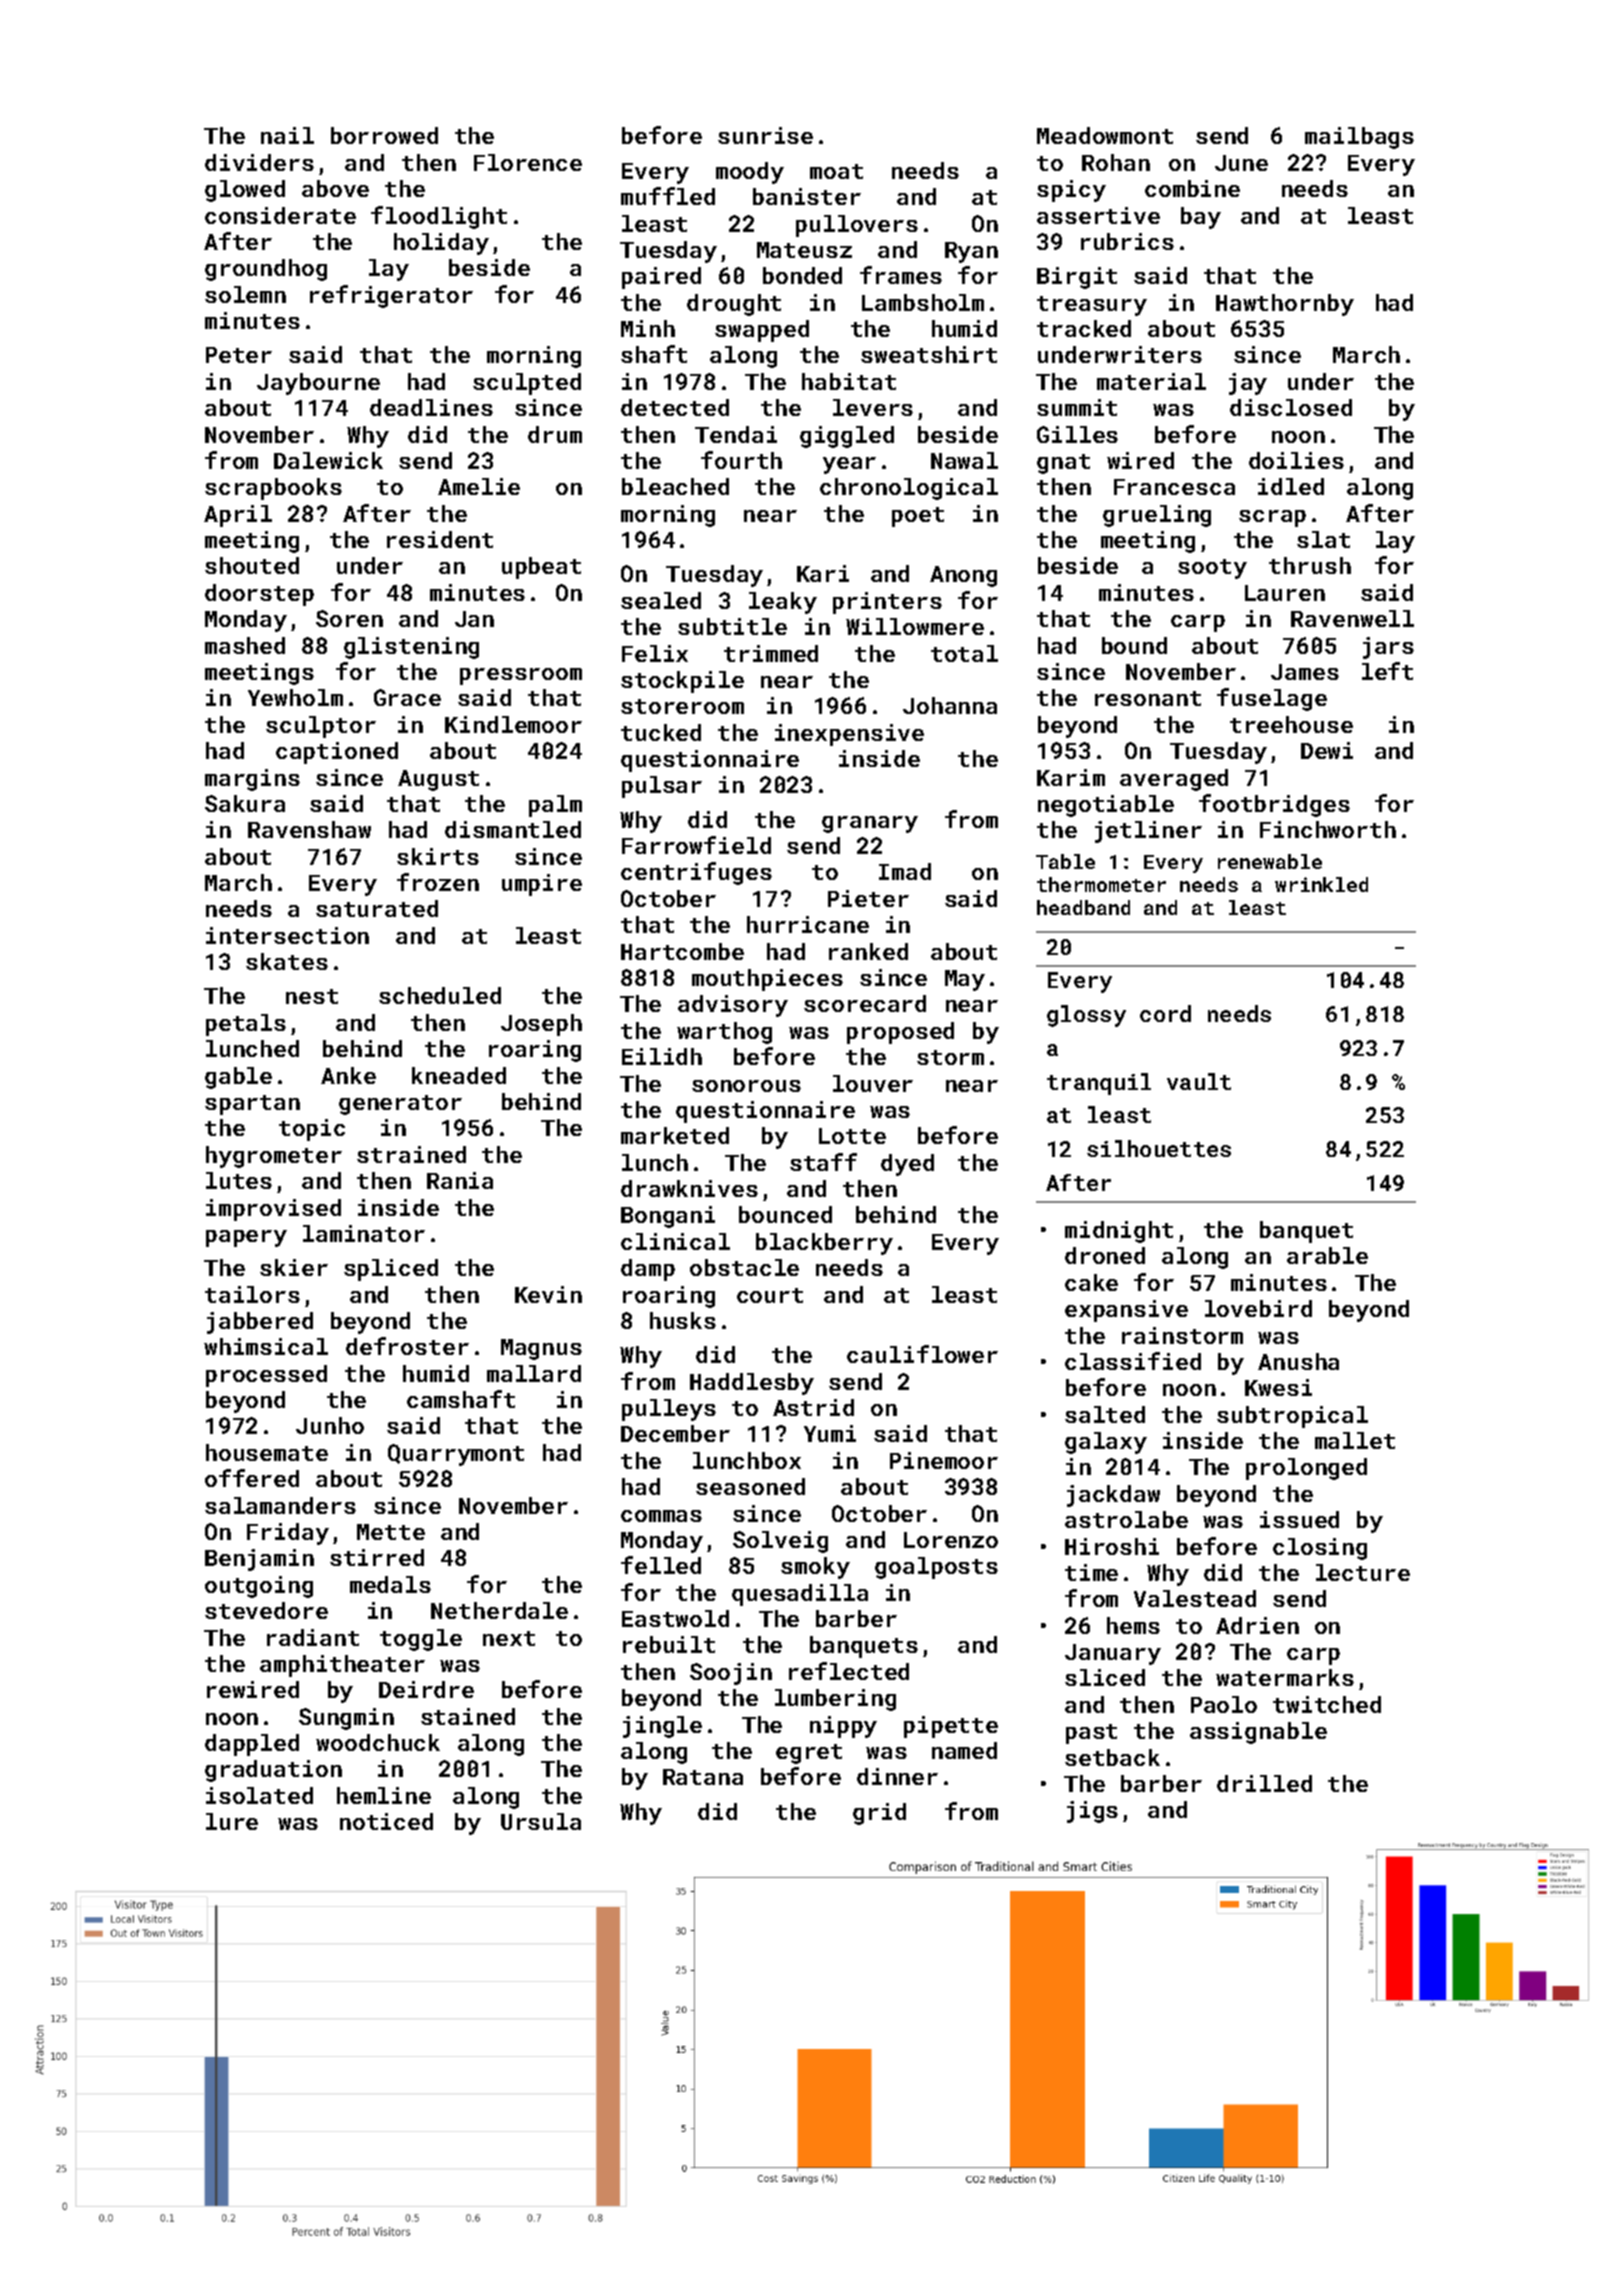 The width and height of the screenshot is (1620, 2292). What do you see at coordinates (1306, 1469) in the screenshot?
I see `prolonged` at bounding box center [1306, 1469].
